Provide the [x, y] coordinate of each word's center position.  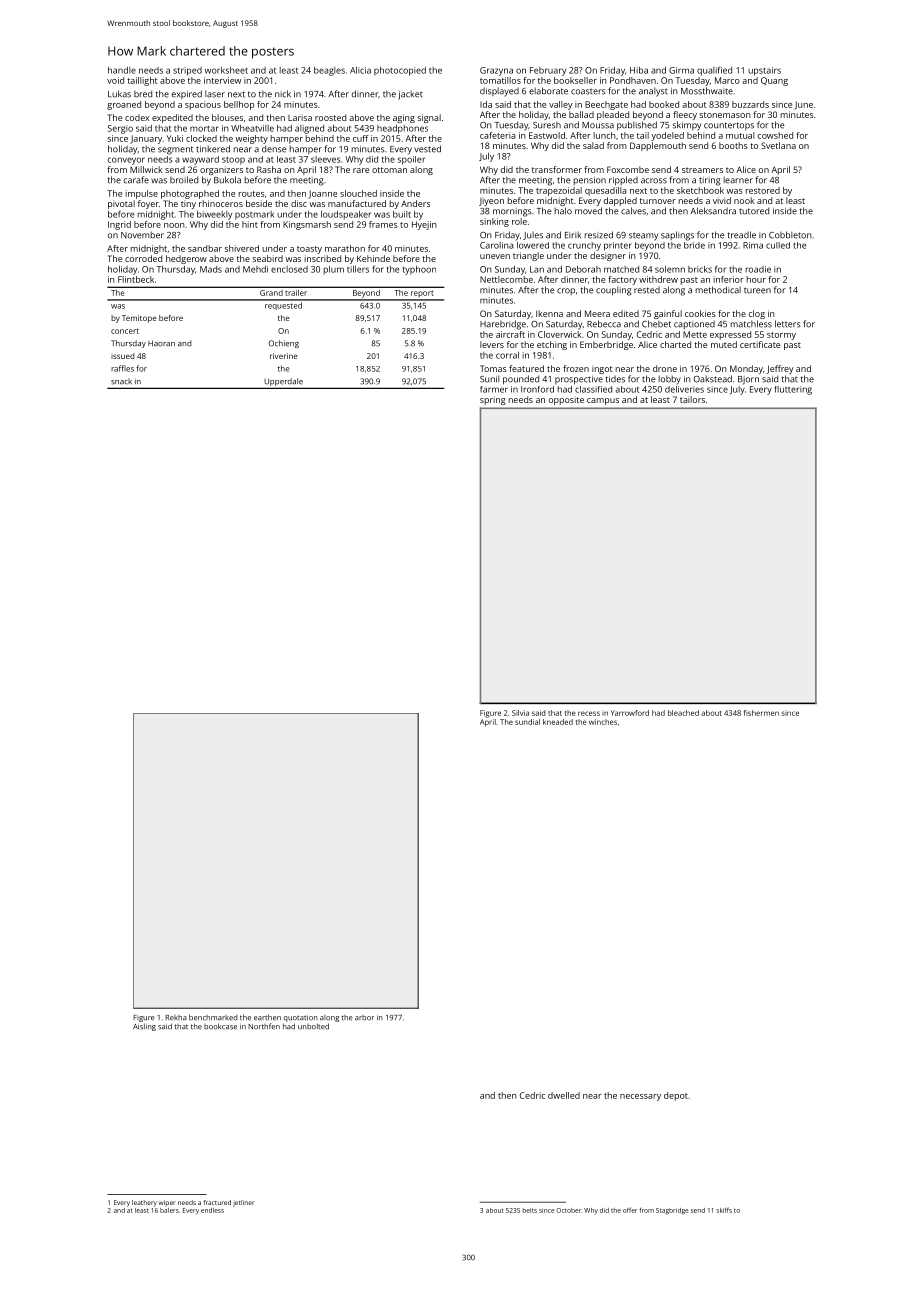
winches [603, 722]
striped [187, 71]
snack [121, 381]
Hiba [639, 70]
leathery [144, 1203]
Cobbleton [790, 235]
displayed [499, 92]
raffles [122, 368]
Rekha [176, 1018]
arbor [364, 1018]
